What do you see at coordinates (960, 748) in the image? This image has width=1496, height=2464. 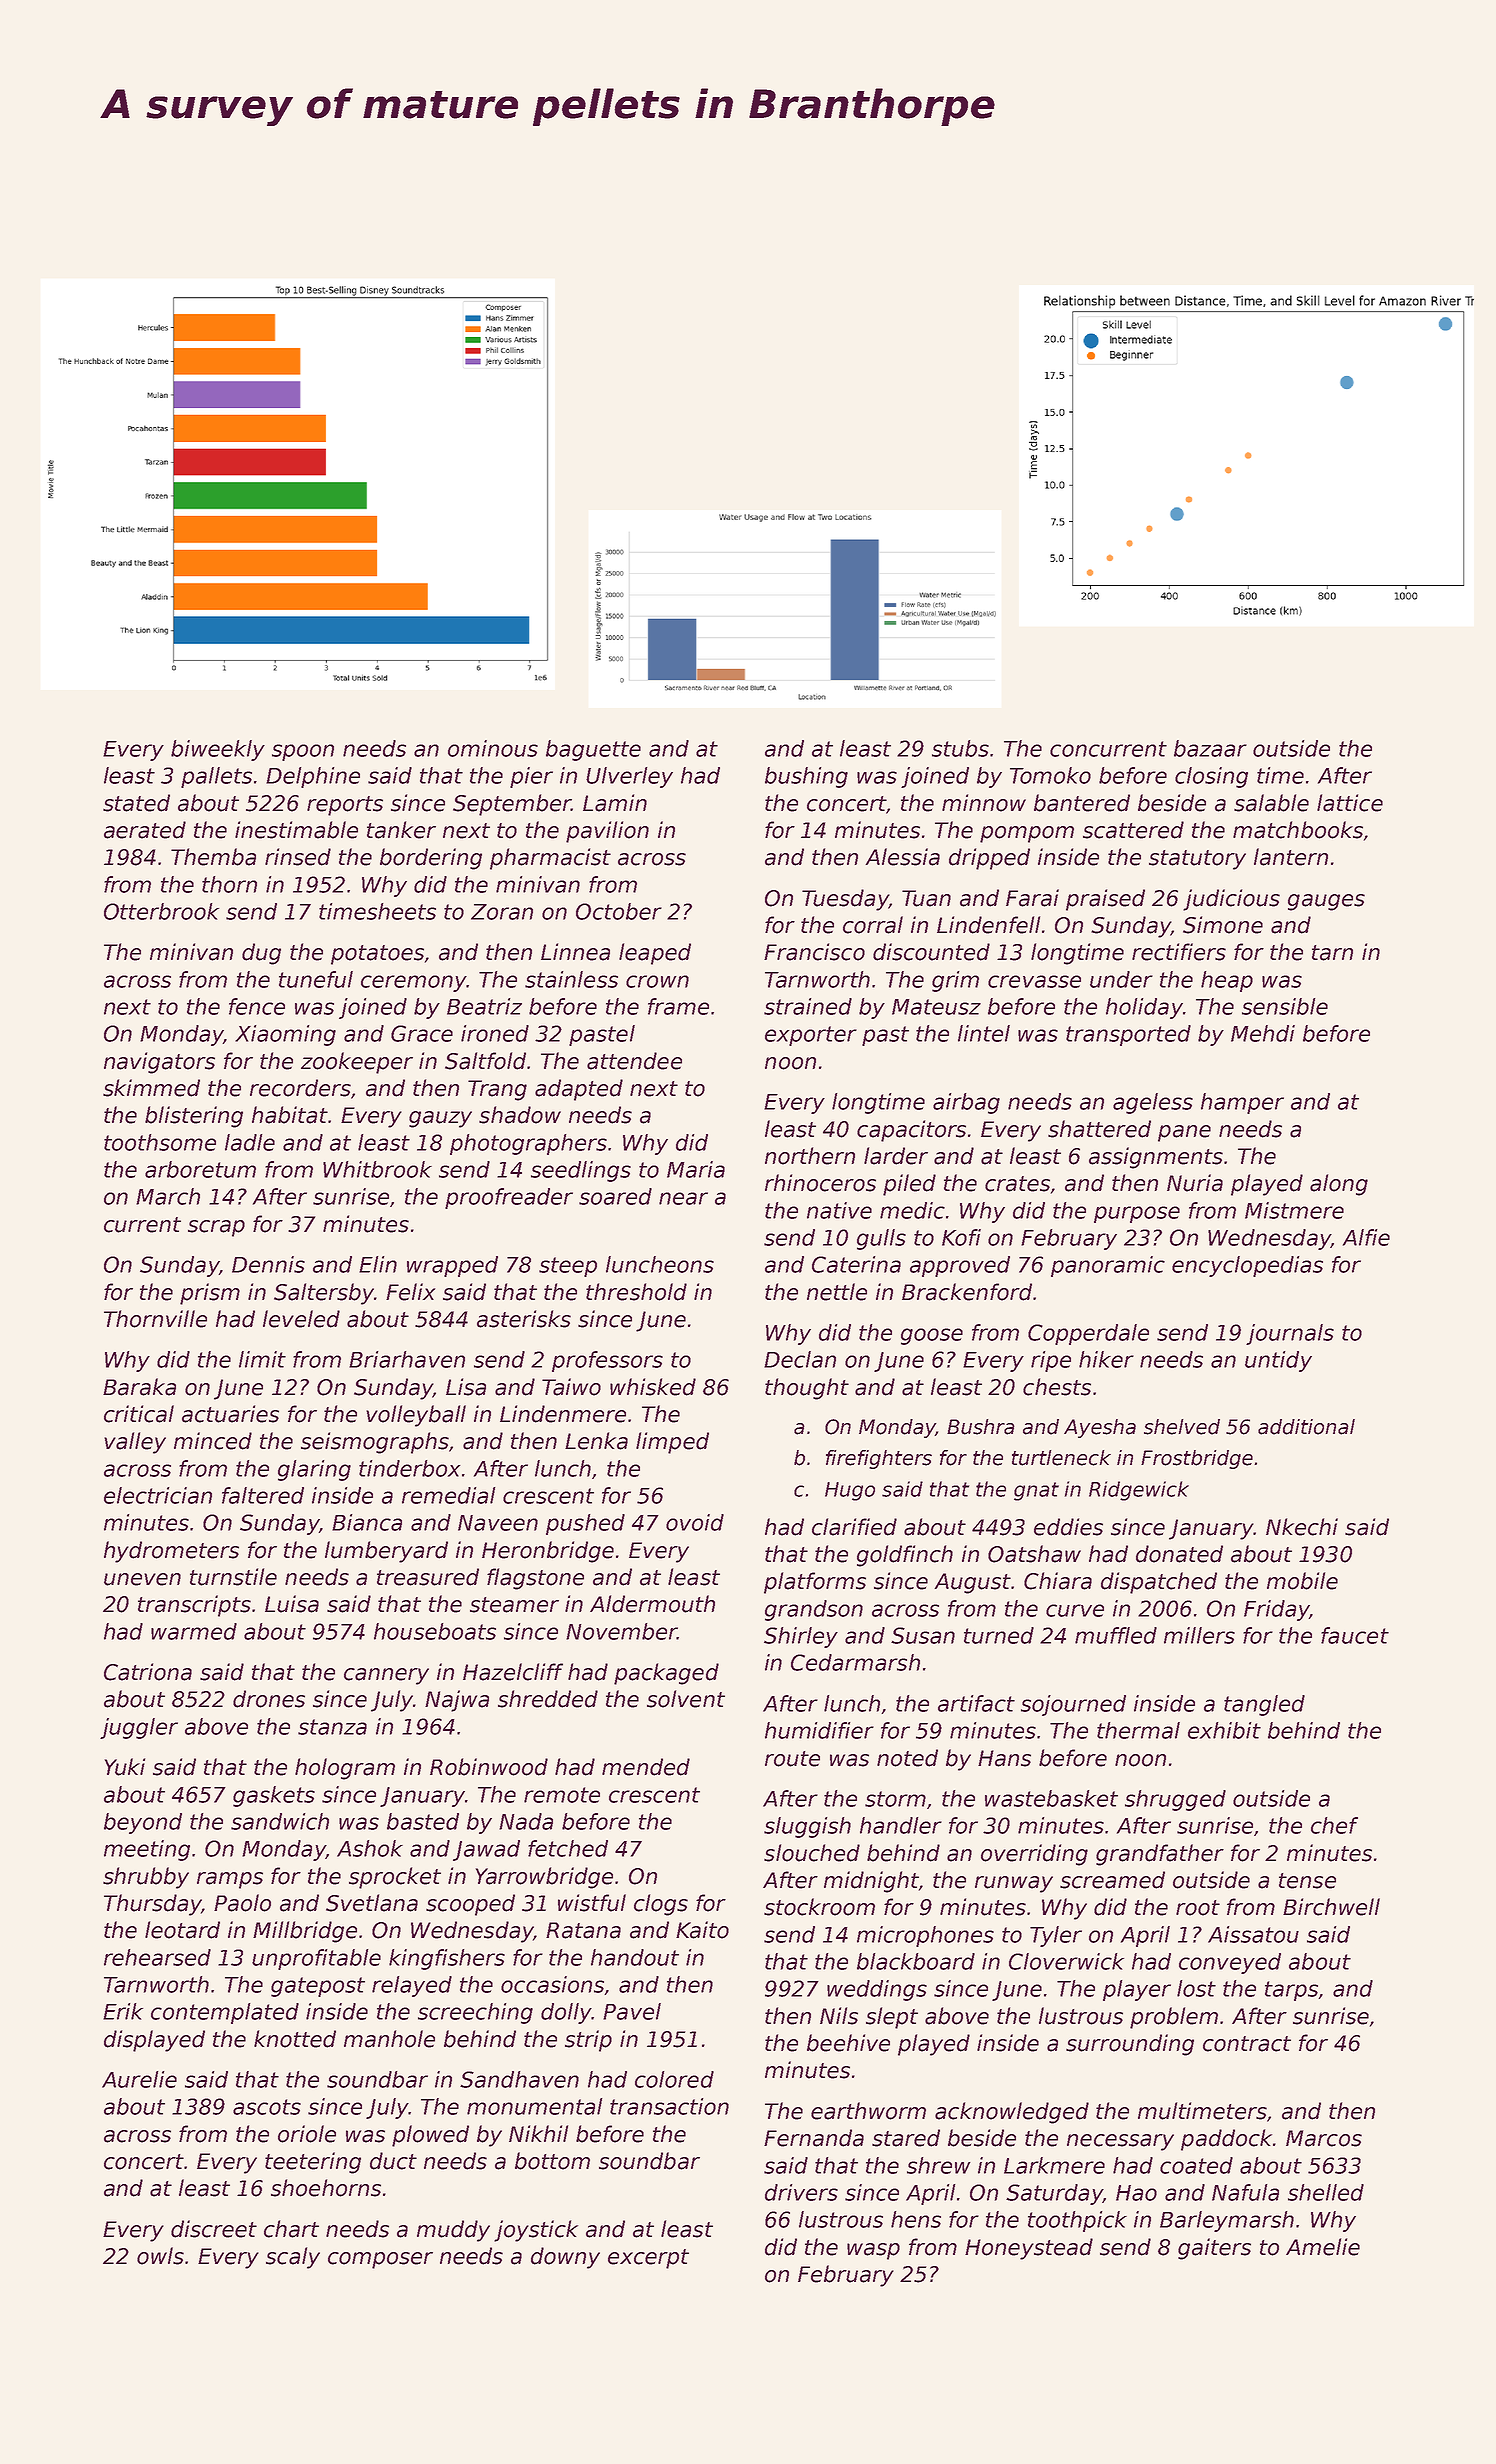 I see `stubs` at bounding box center [960, 748].
